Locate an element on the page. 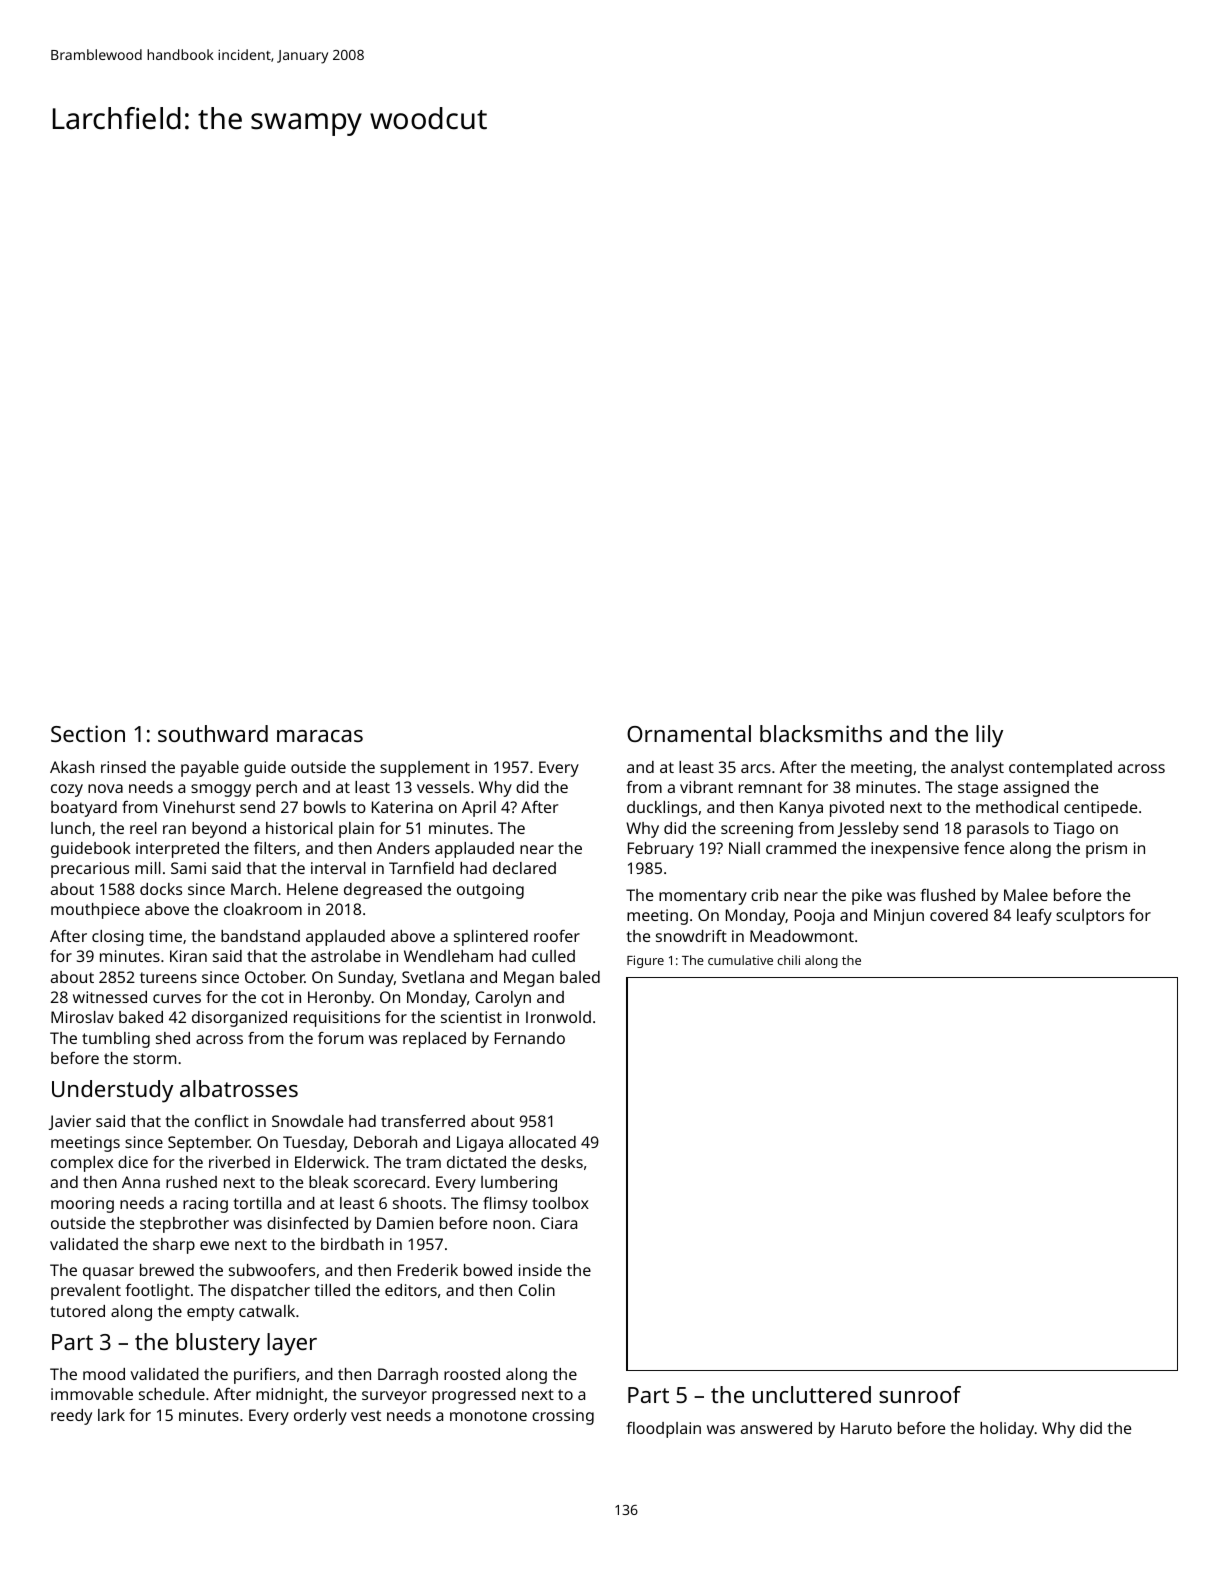  lily is located at coordinates (989, 736).
